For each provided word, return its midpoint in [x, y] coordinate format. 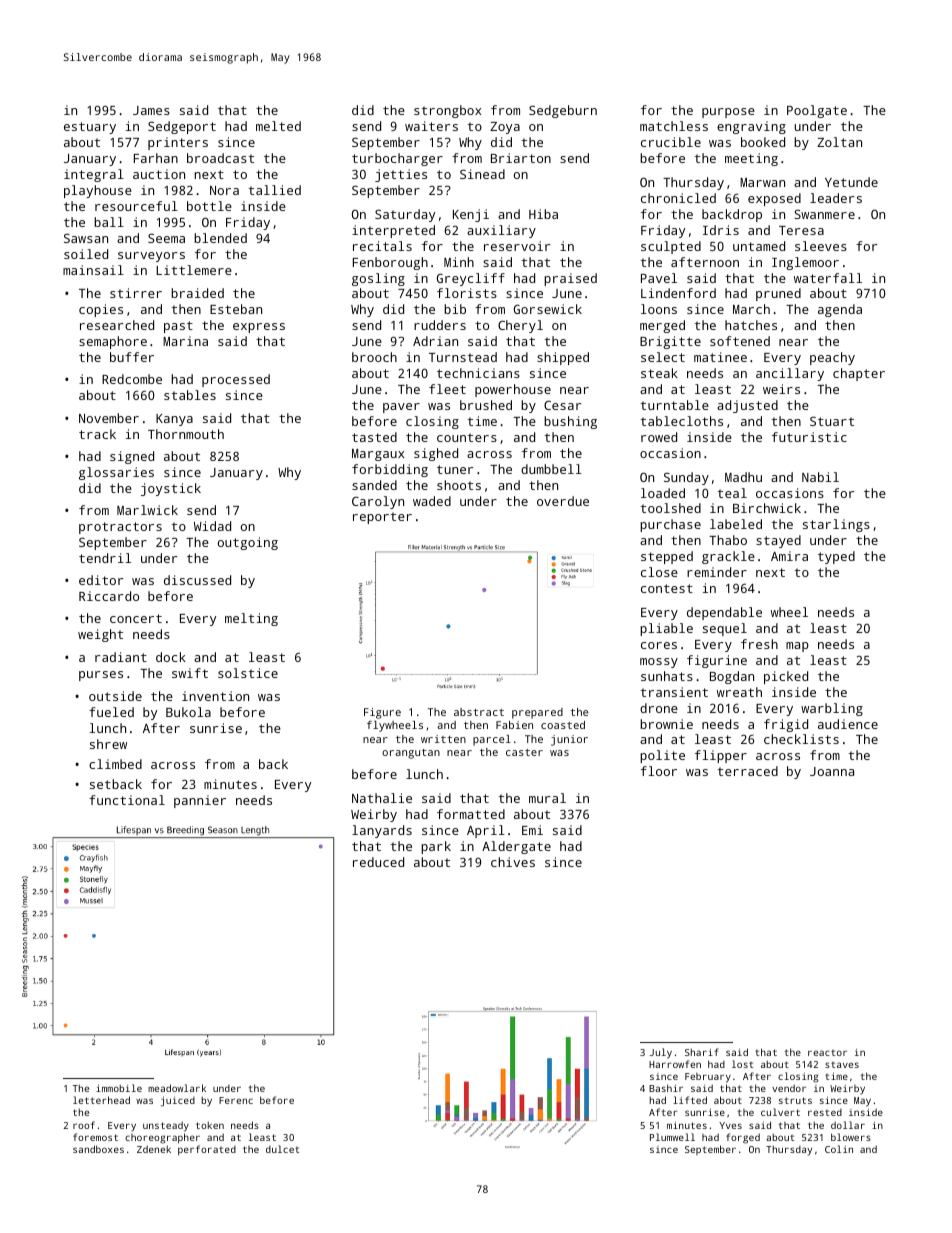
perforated [207, 1150]
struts [795, 1100]
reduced [378, 862]
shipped [563, 358]
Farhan [156, 158]
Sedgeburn [563, 111]
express [259, 328]
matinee [720, 357]
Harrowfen [675, 1064]
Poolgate [817, 111]
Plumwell [672, 1137]
